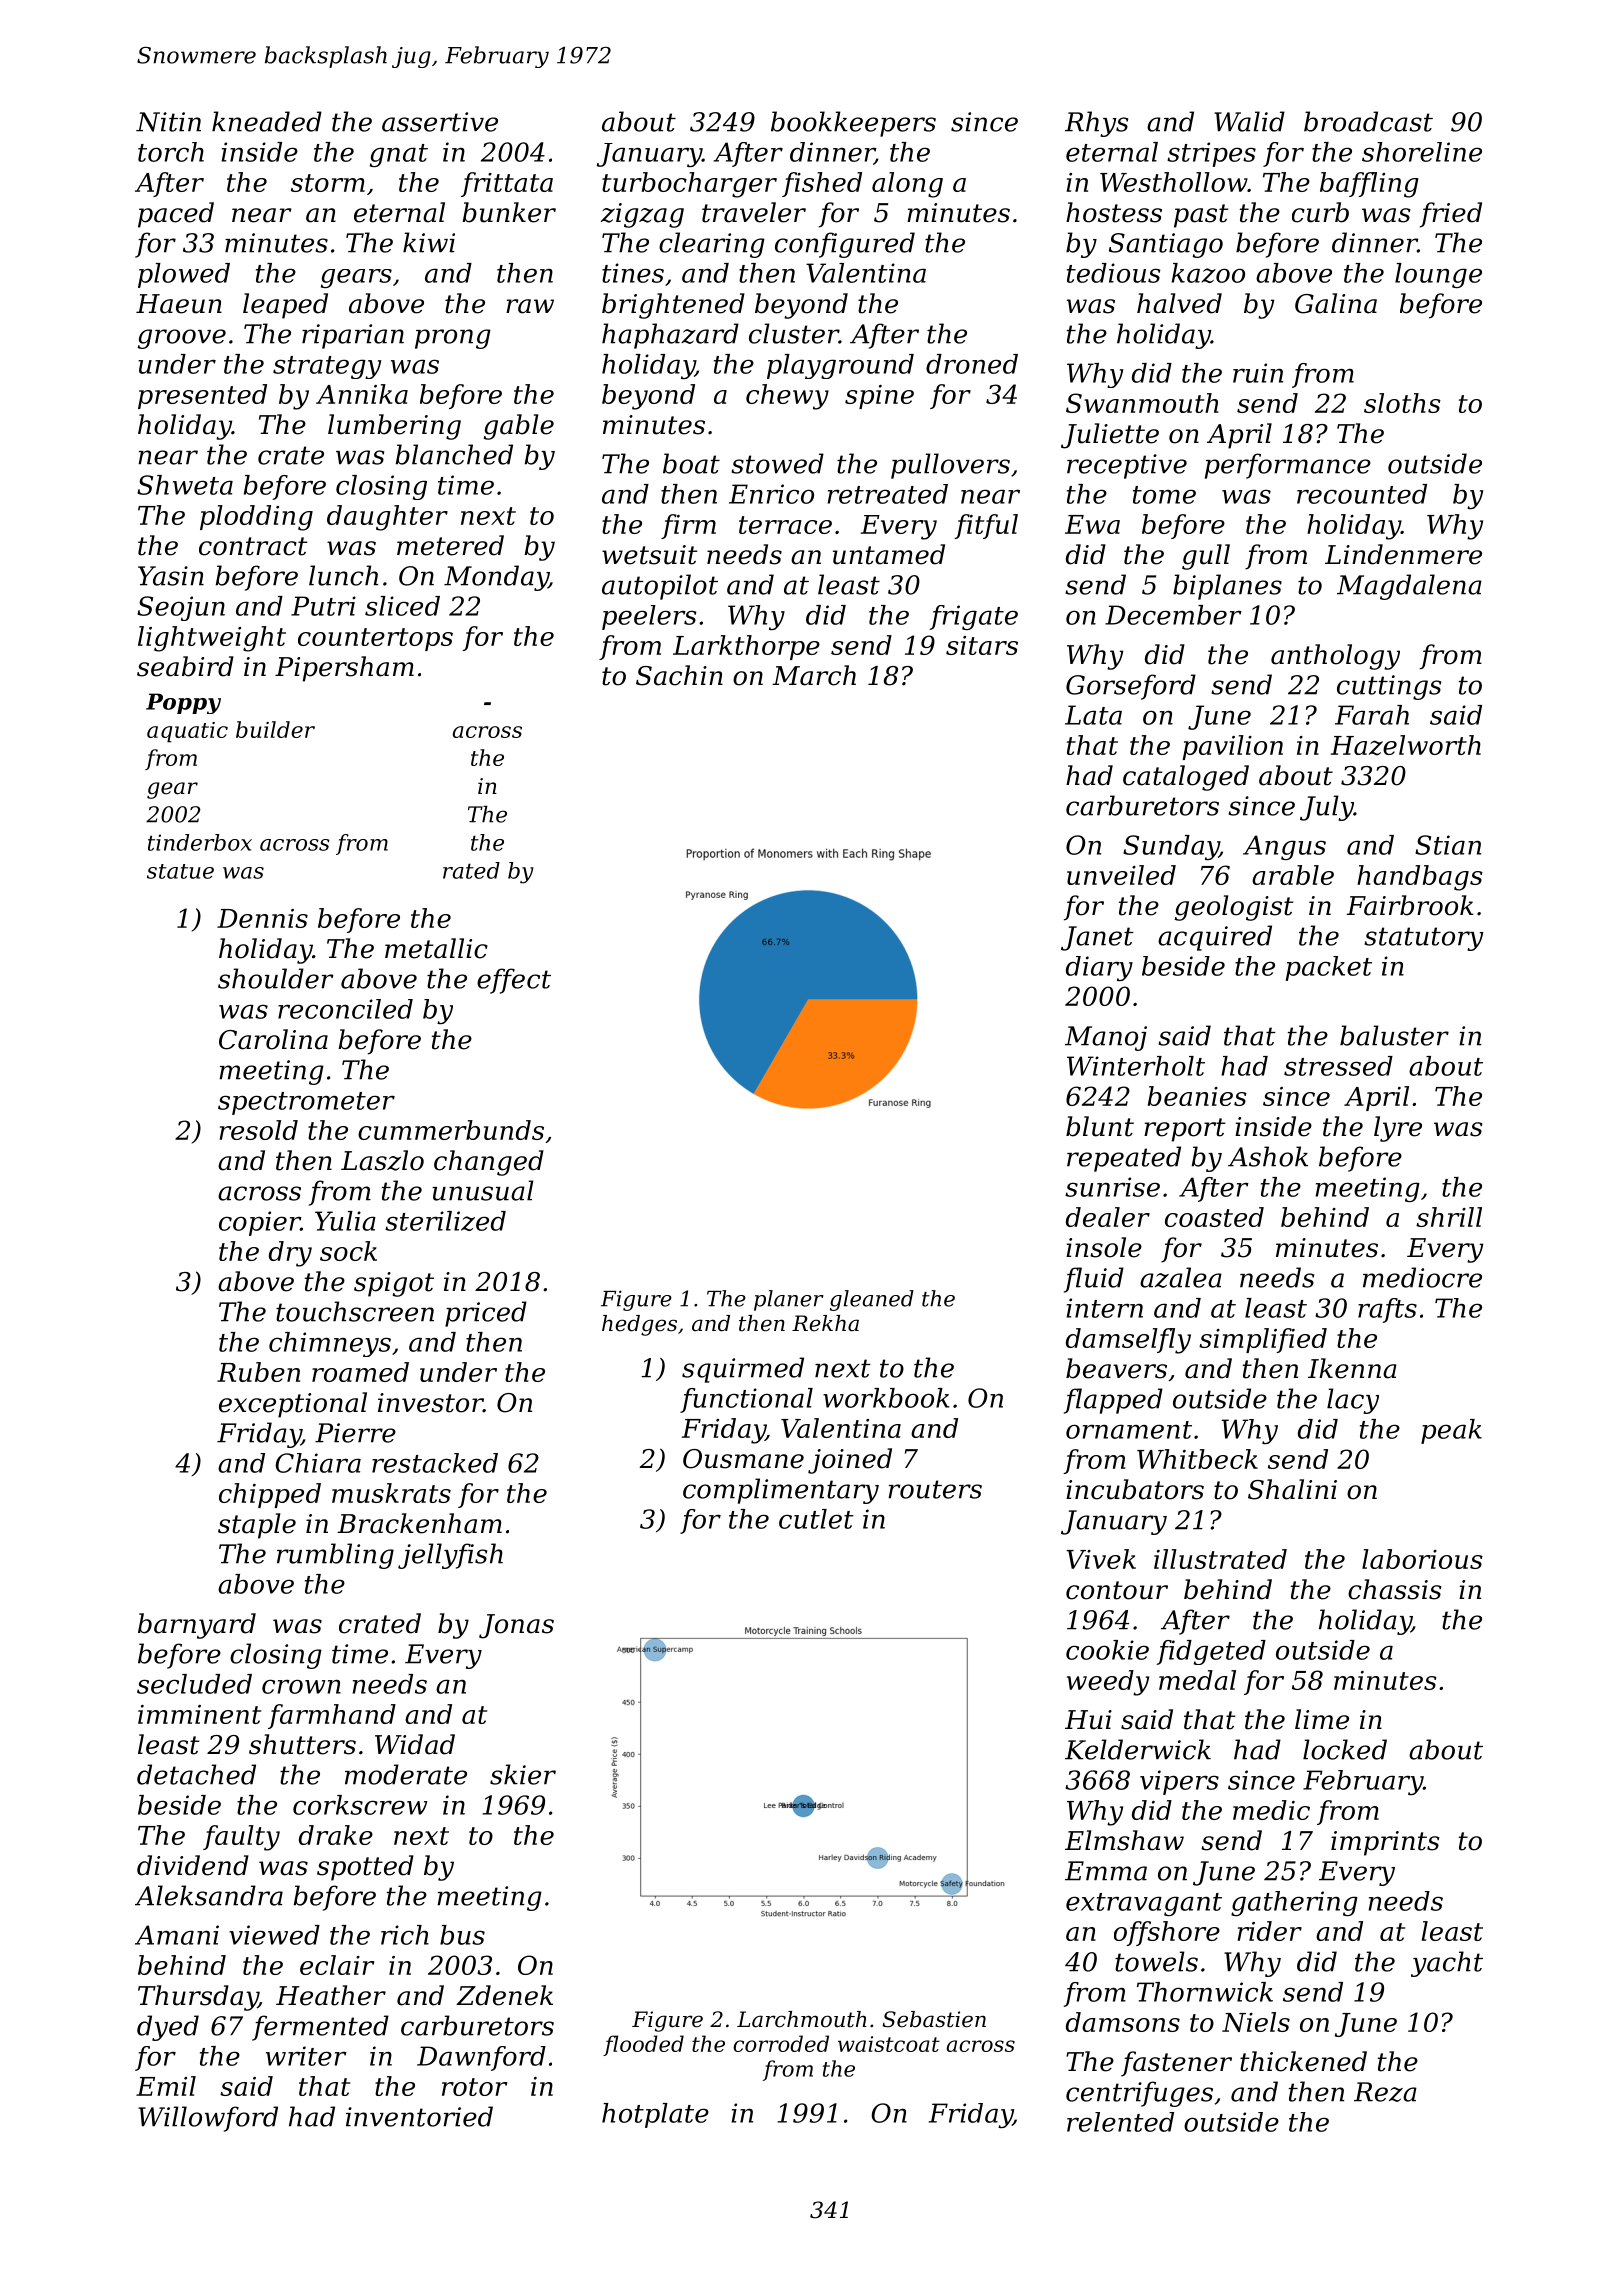 This image has width=1620, height=2292. I want to click on Yasin, so click(171, 576).
